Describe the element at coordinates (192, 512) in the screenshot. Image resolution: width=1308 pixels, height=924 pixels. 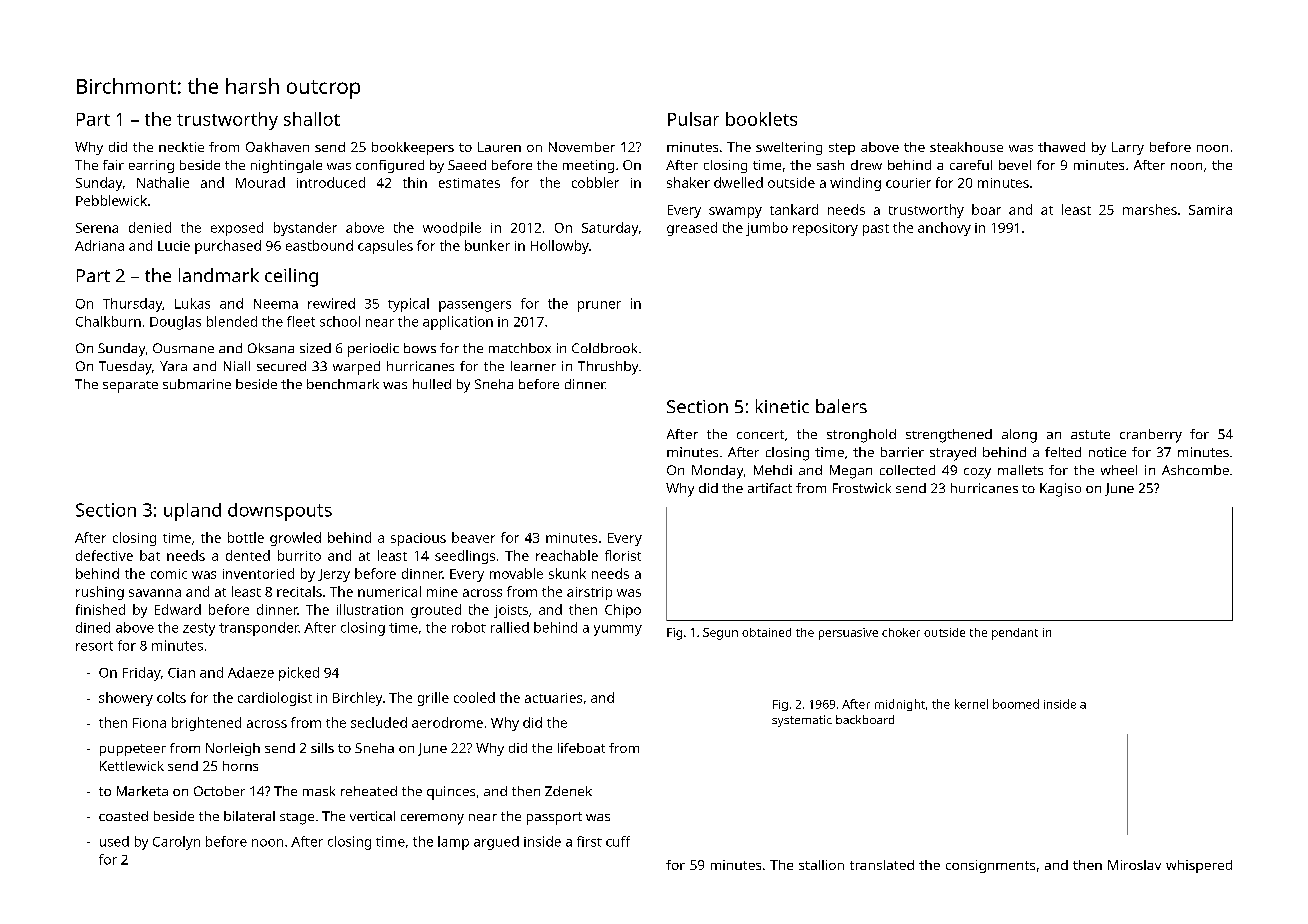
I see `upland` at that location.
